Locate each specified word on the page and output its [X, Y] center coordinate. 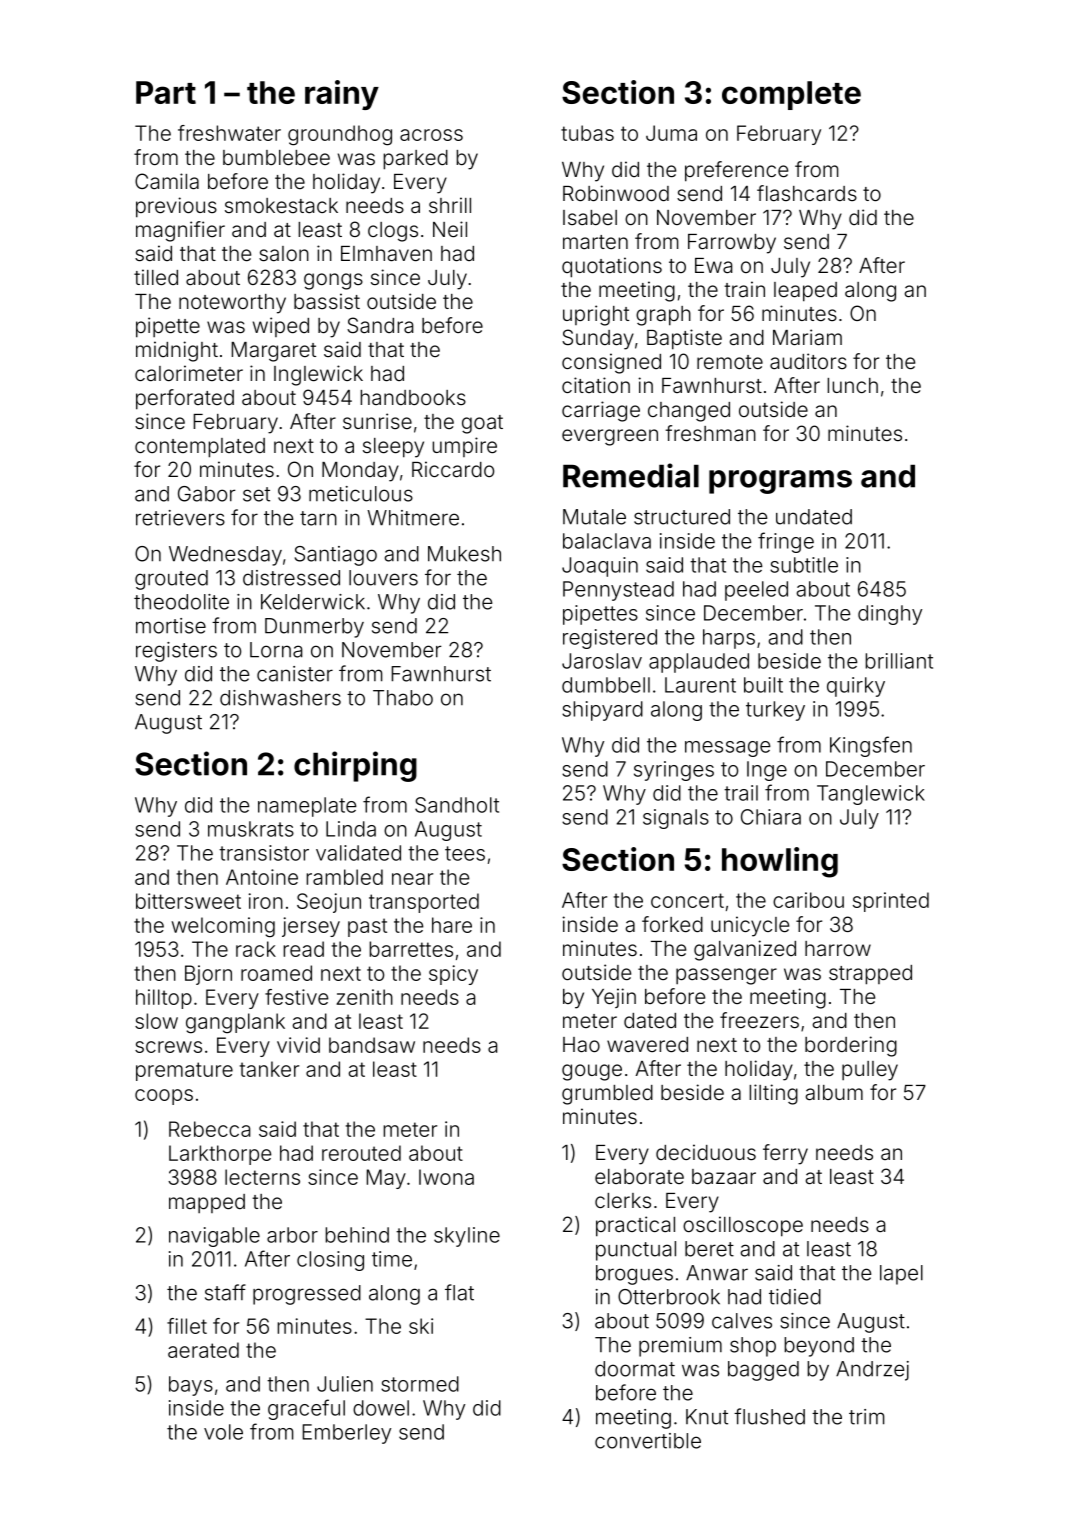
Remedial [631, 475]
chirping [355, 766]
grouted [171, 580]
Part [166, 92]
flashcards [807, 193]
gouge [592, 1072]
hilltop [164, 999]
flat [459, 1292]
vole [223, 1432]
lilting [773, 1094]
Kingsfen [871, 746]
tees [465, 853]
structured [682, 517]
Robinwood [616, 193]
